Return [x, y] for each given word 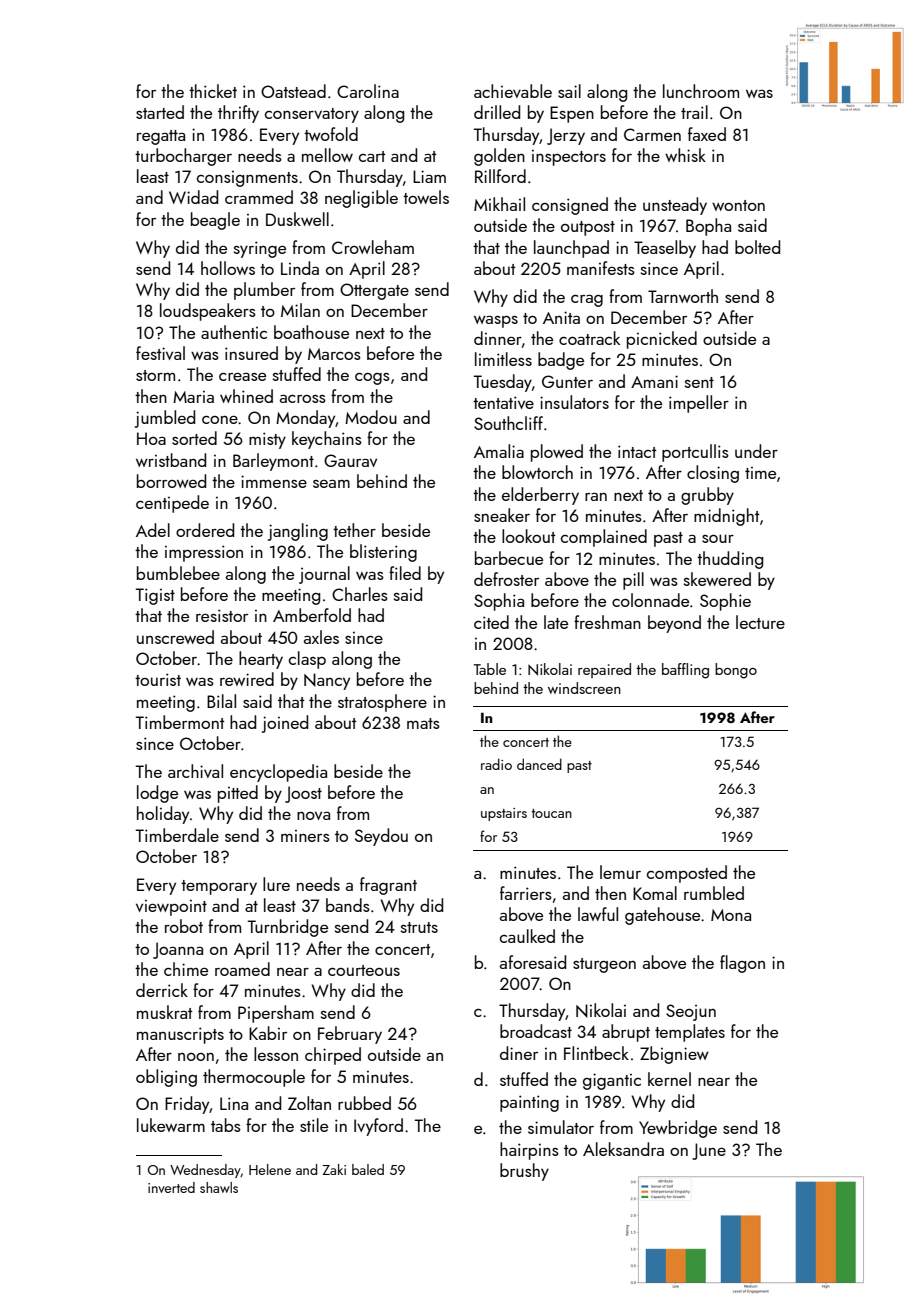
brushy [524, 1172]
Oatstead [293, 91]
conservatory [312, 115]
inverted [171, 1187]
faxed [707, 134]
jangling [298, 532]
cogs [372, 379]
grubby [707, 496]
